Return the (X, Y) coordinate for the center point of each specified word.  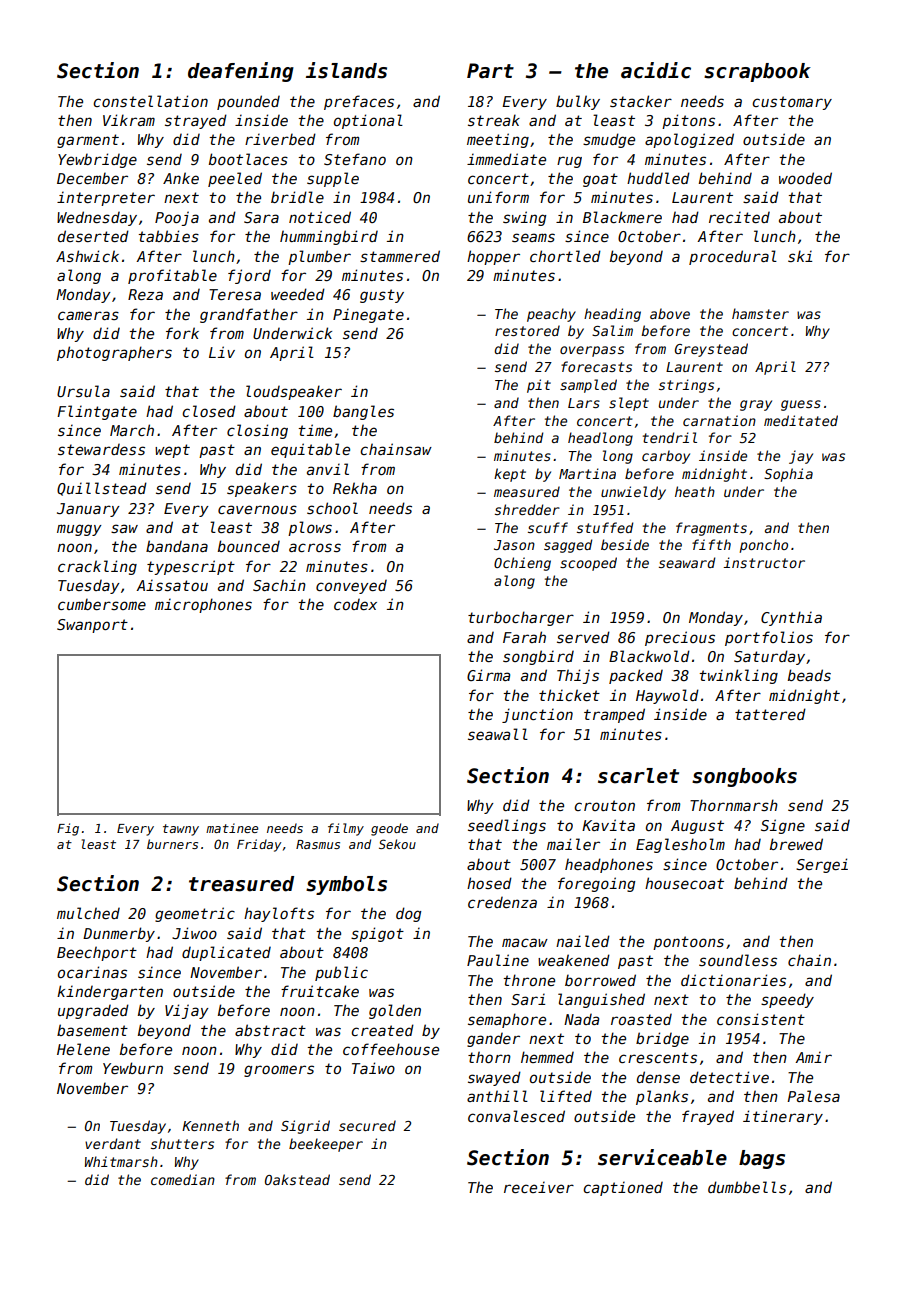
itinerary (783, 1117)
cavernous (257, 509)
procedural (733, 257)
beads (809, 675)
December (92, 178)
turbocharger (521, 618)
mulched (88, 913)
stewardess (101, 449)
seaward (687, 562)
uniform (498, 197)
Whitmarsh (121, 1161)
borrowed (600, 980)
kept (510, 475)
